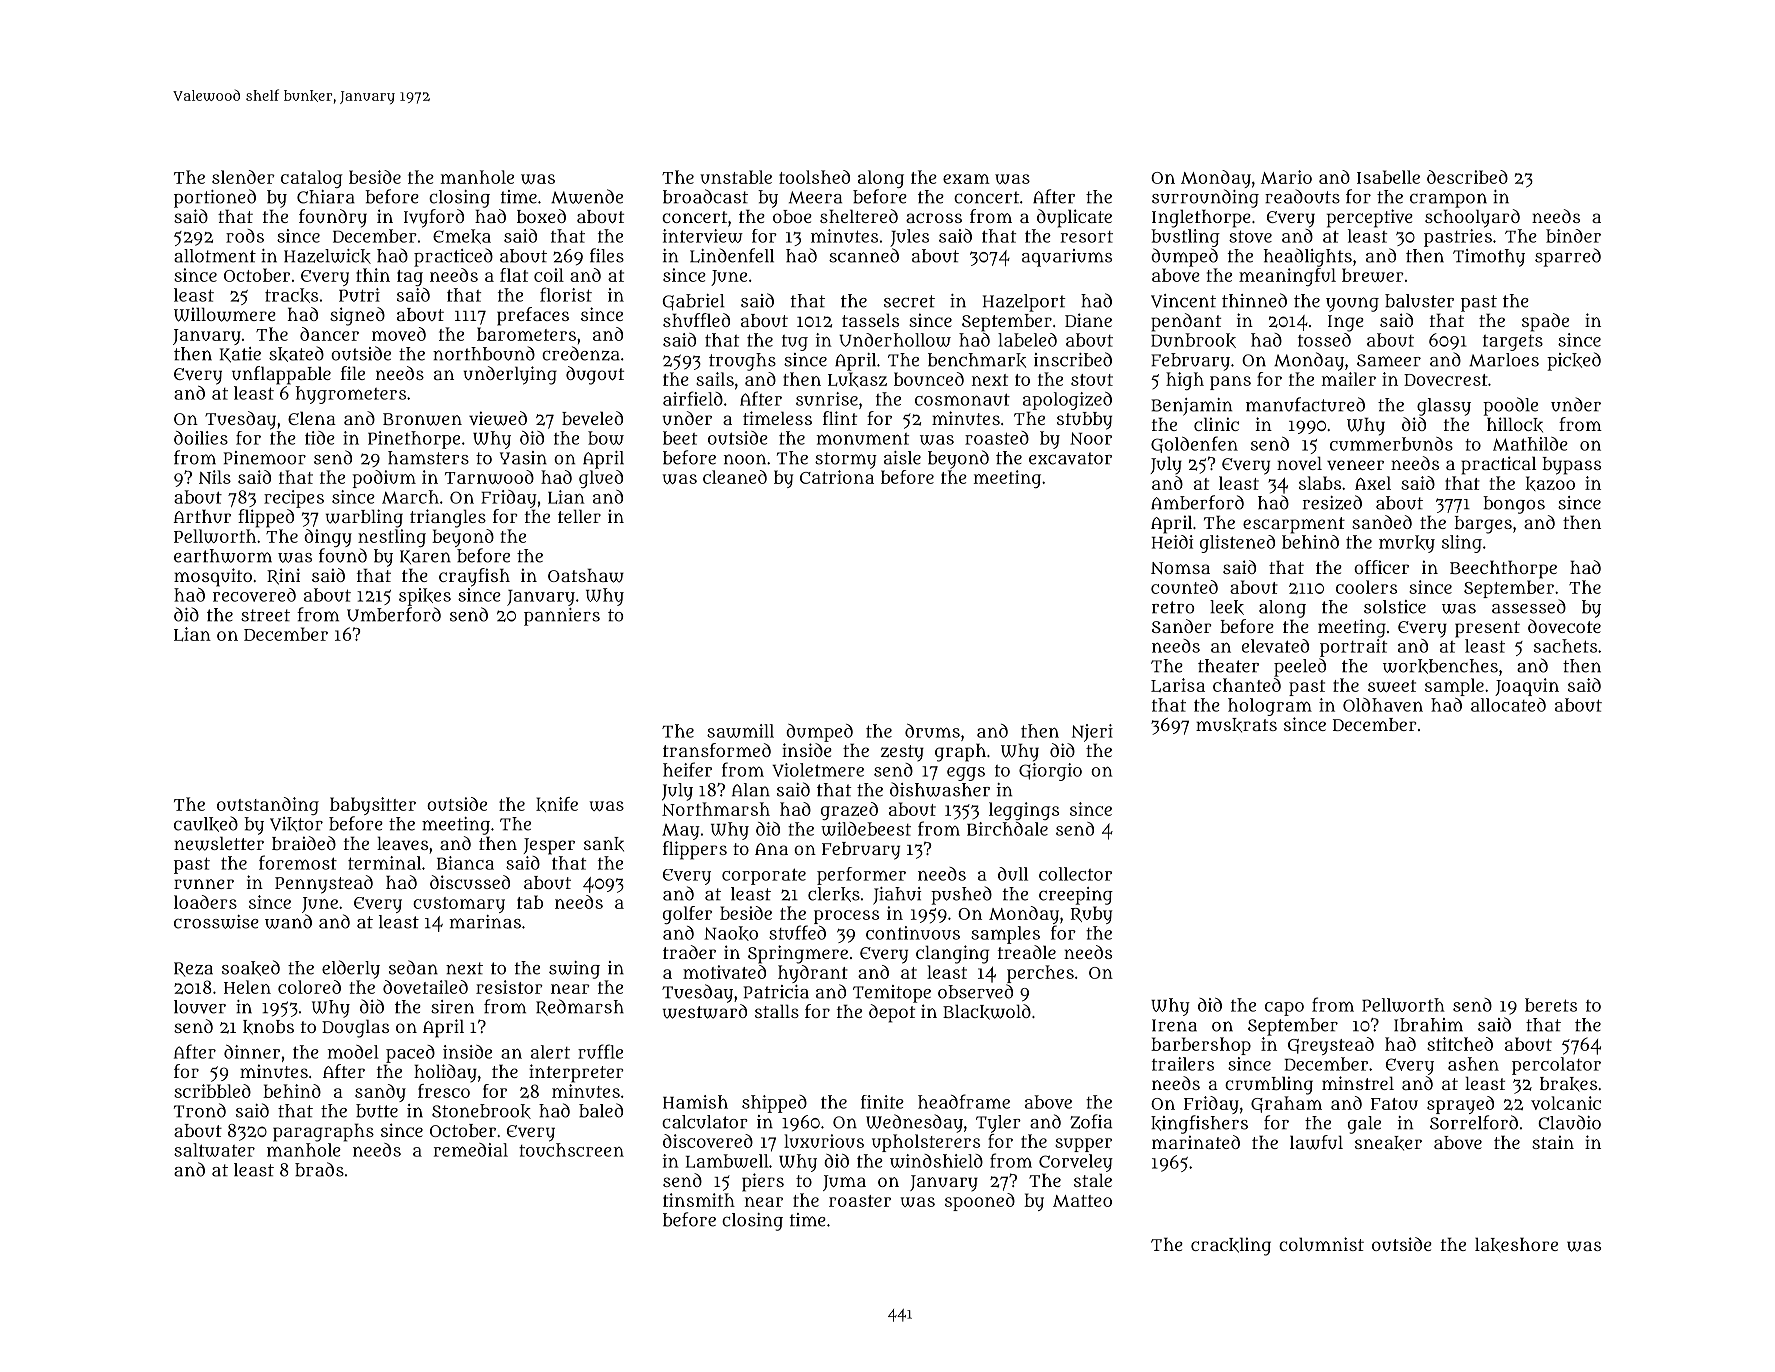  Describe the element at coordinates (581, 353) in the screenshot. I see `credenza` at that location.
